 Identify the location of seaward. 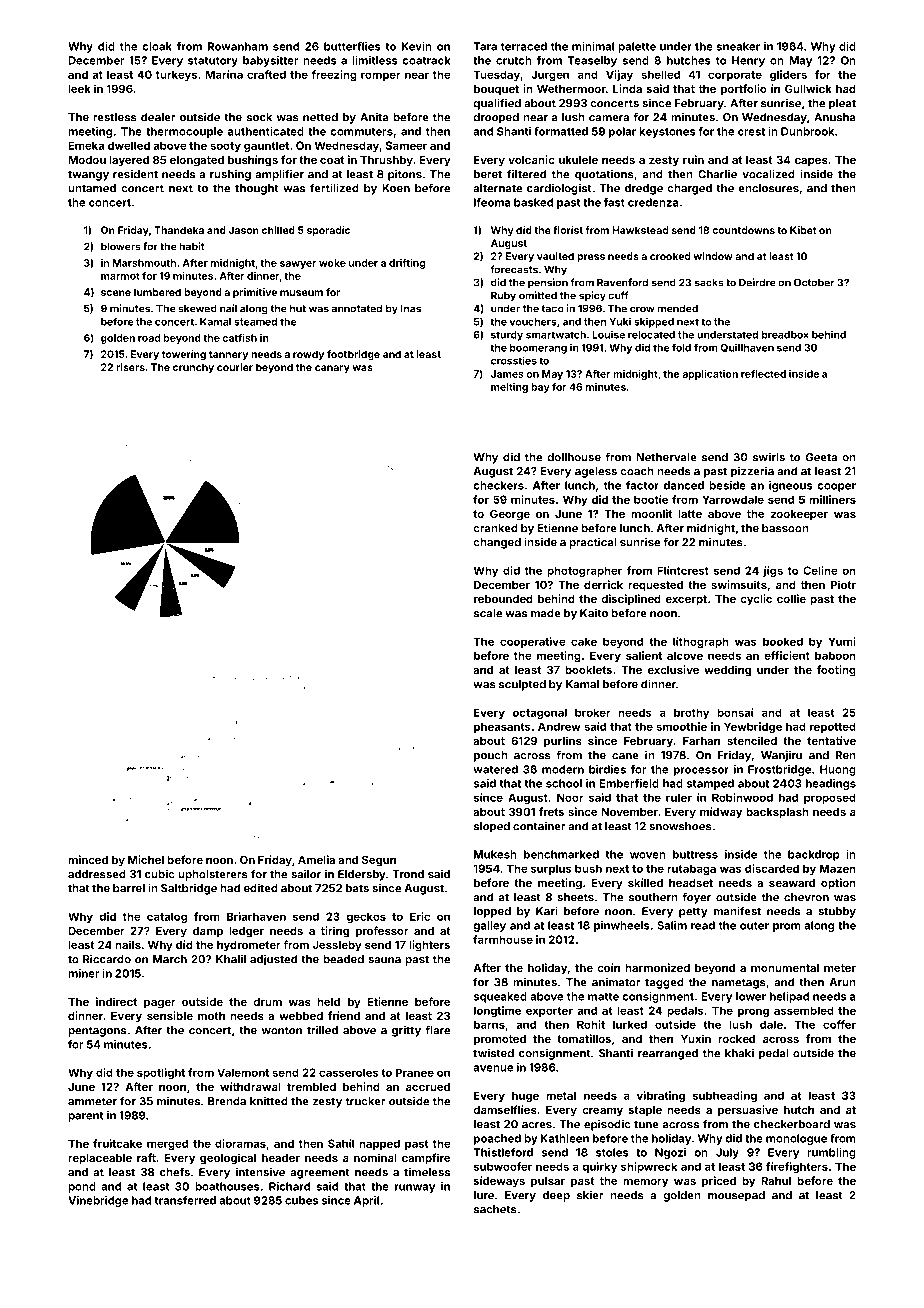
(792, 883).
